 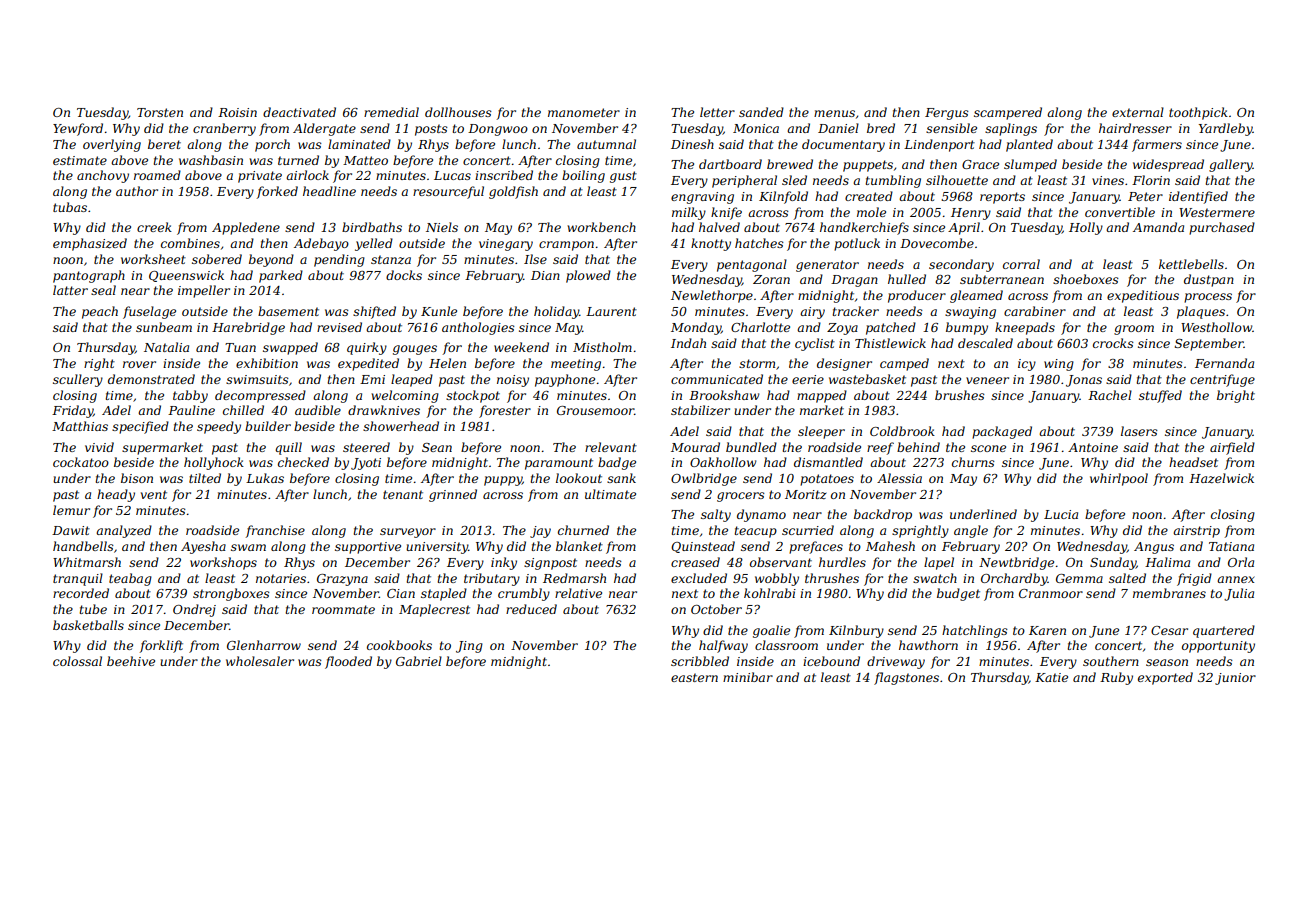 I want to click on beehive, so click(x=131, y=661).
